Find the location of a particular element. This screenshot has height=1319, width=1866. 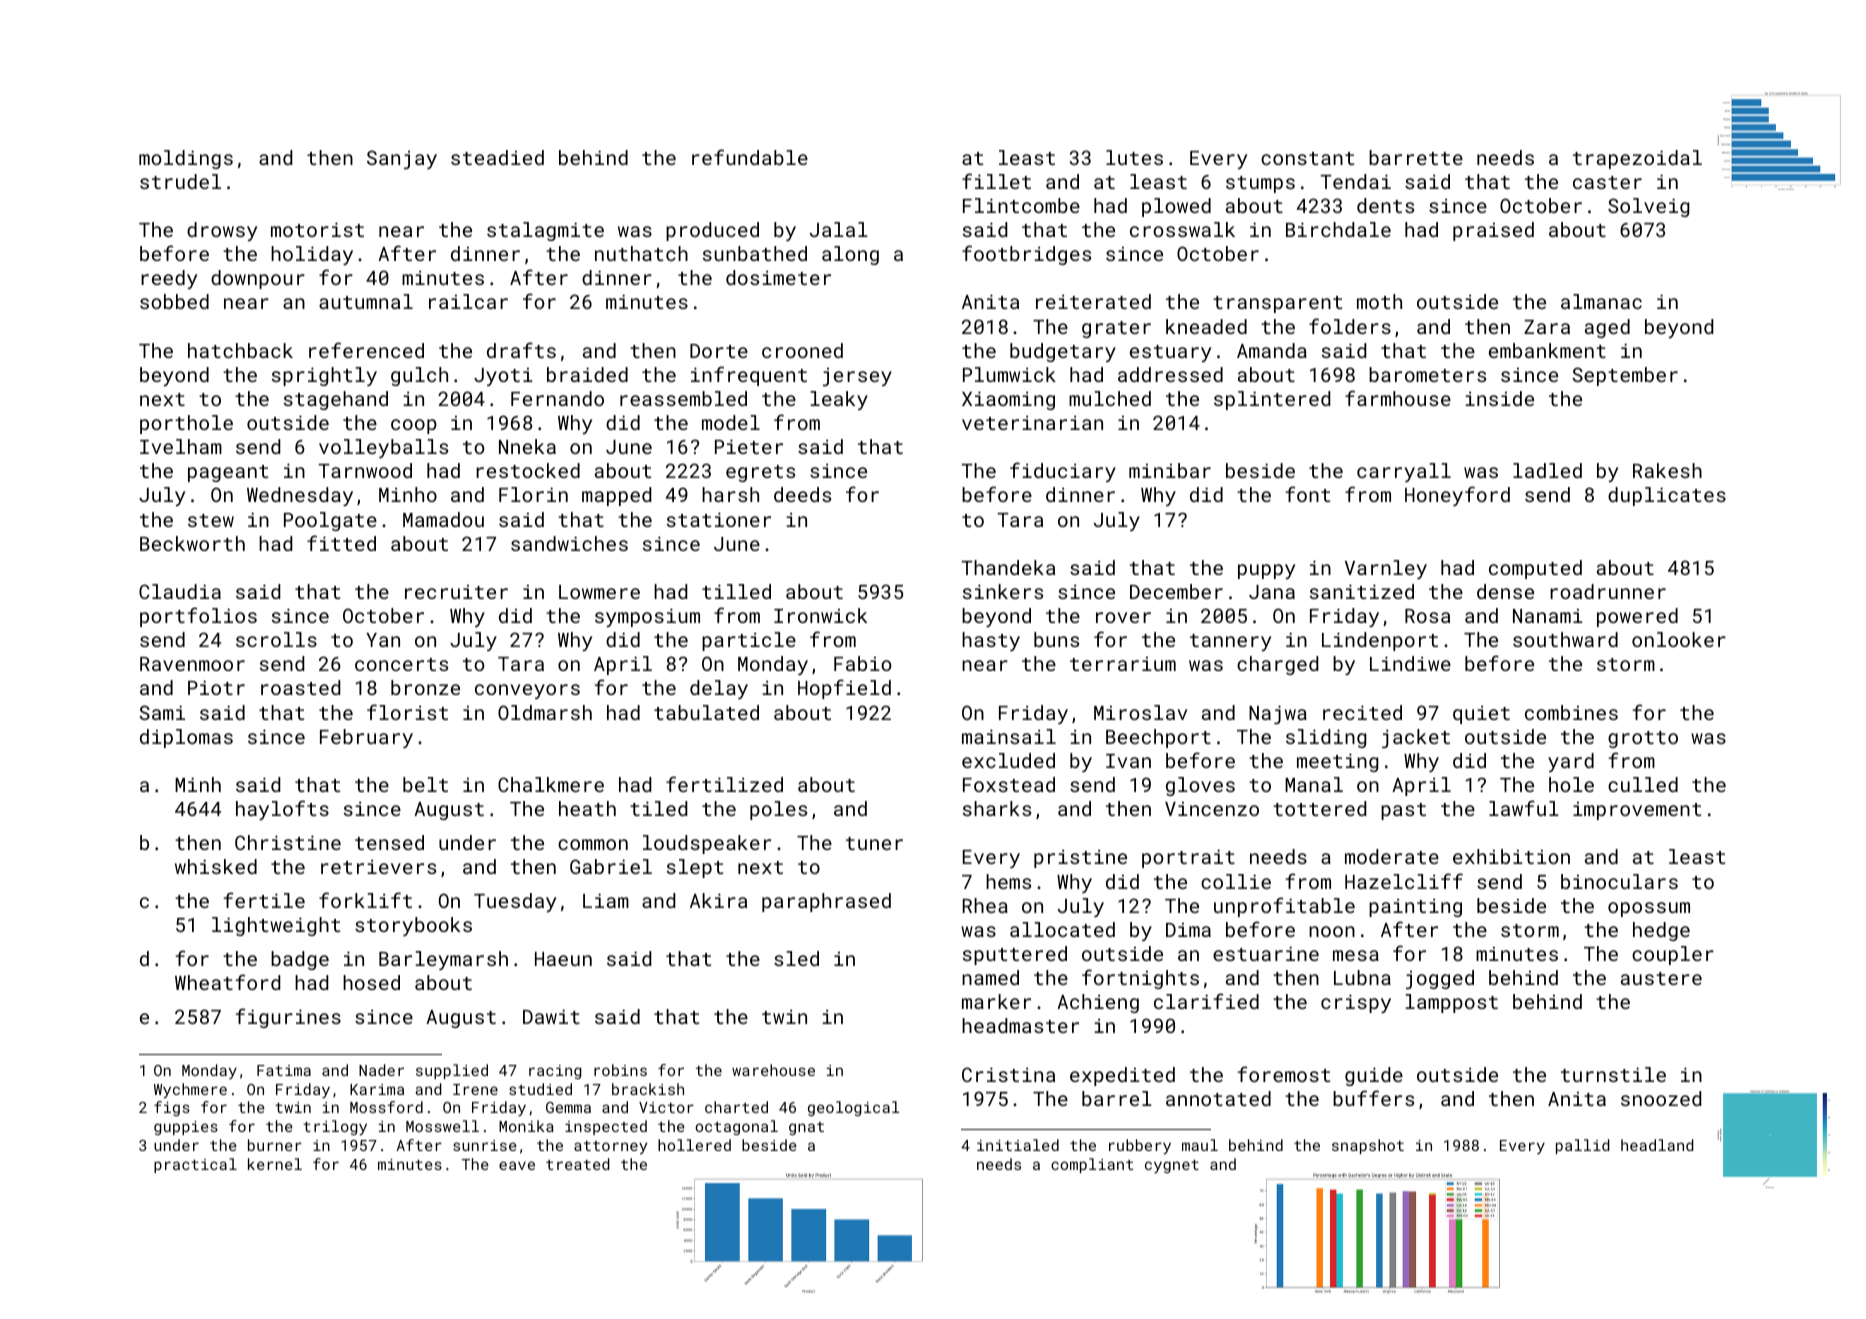

lutes is located at coordinates (1134, 157).
